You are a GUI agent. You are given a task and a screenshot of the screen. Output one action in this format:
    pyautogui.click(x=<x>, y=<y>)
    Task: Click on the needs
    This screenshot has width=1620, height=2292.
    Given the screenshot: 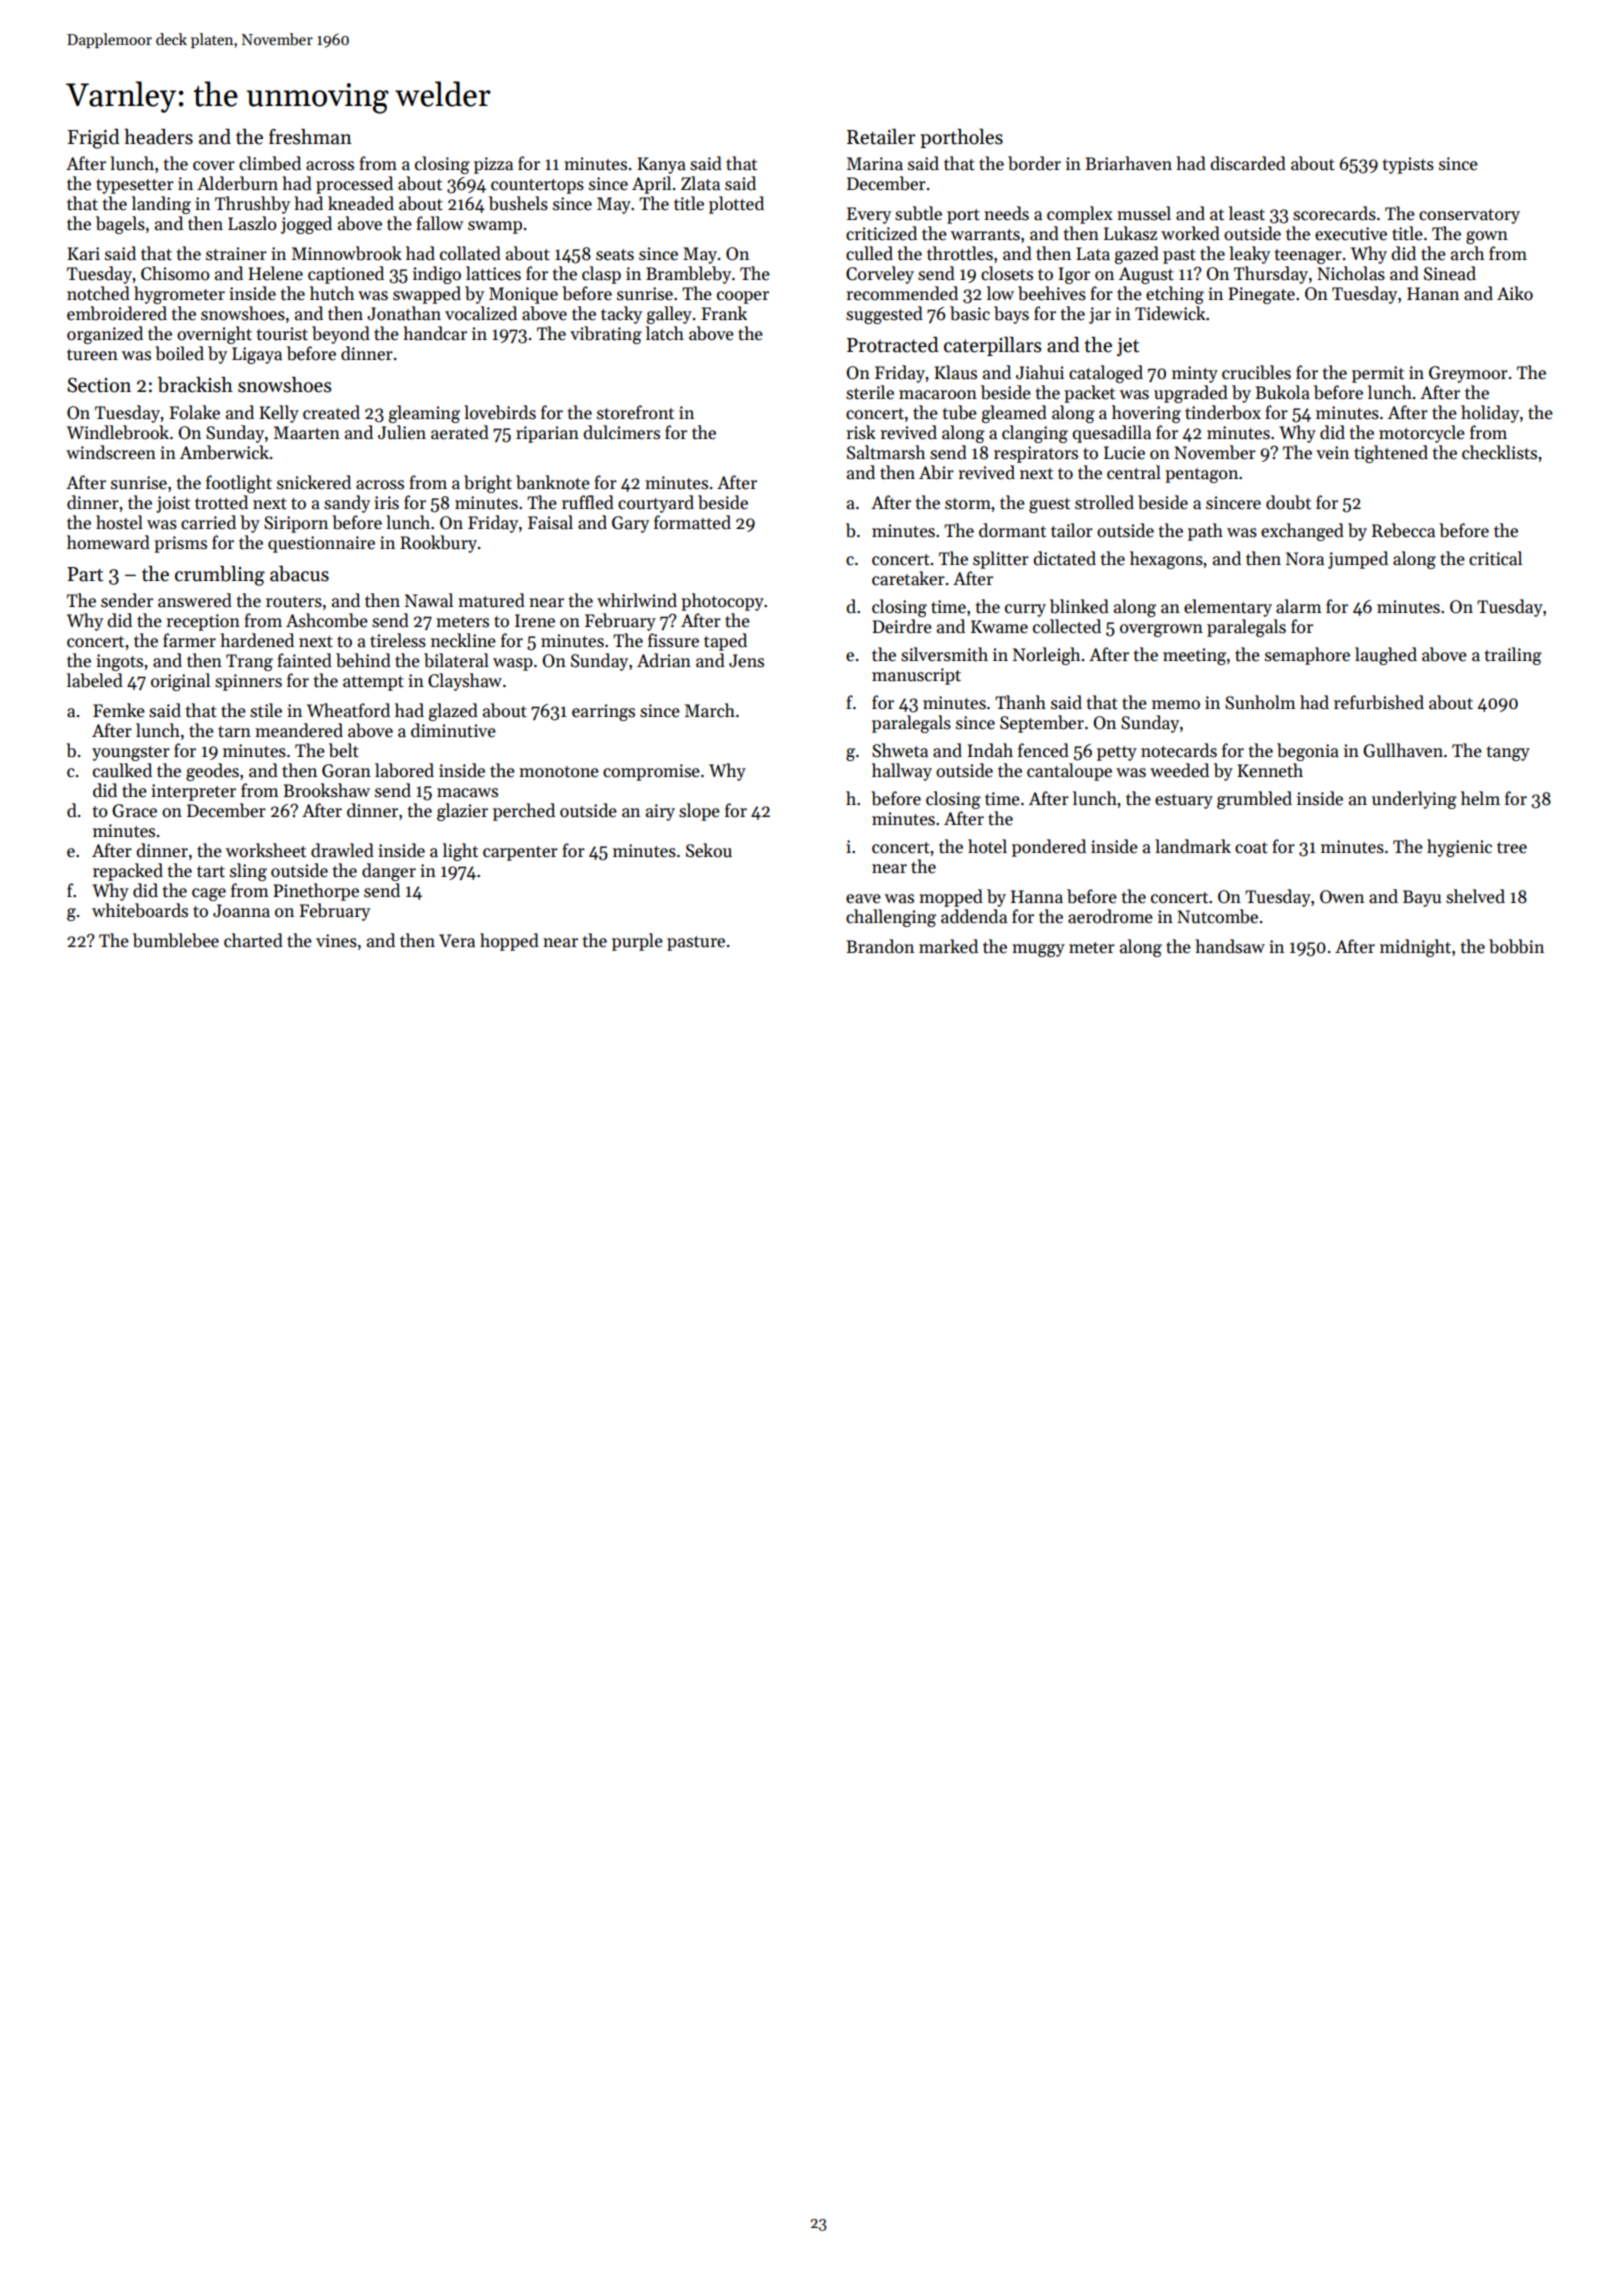 What is the action you would take?
    pyautogui.click(x=1006, y=213)
